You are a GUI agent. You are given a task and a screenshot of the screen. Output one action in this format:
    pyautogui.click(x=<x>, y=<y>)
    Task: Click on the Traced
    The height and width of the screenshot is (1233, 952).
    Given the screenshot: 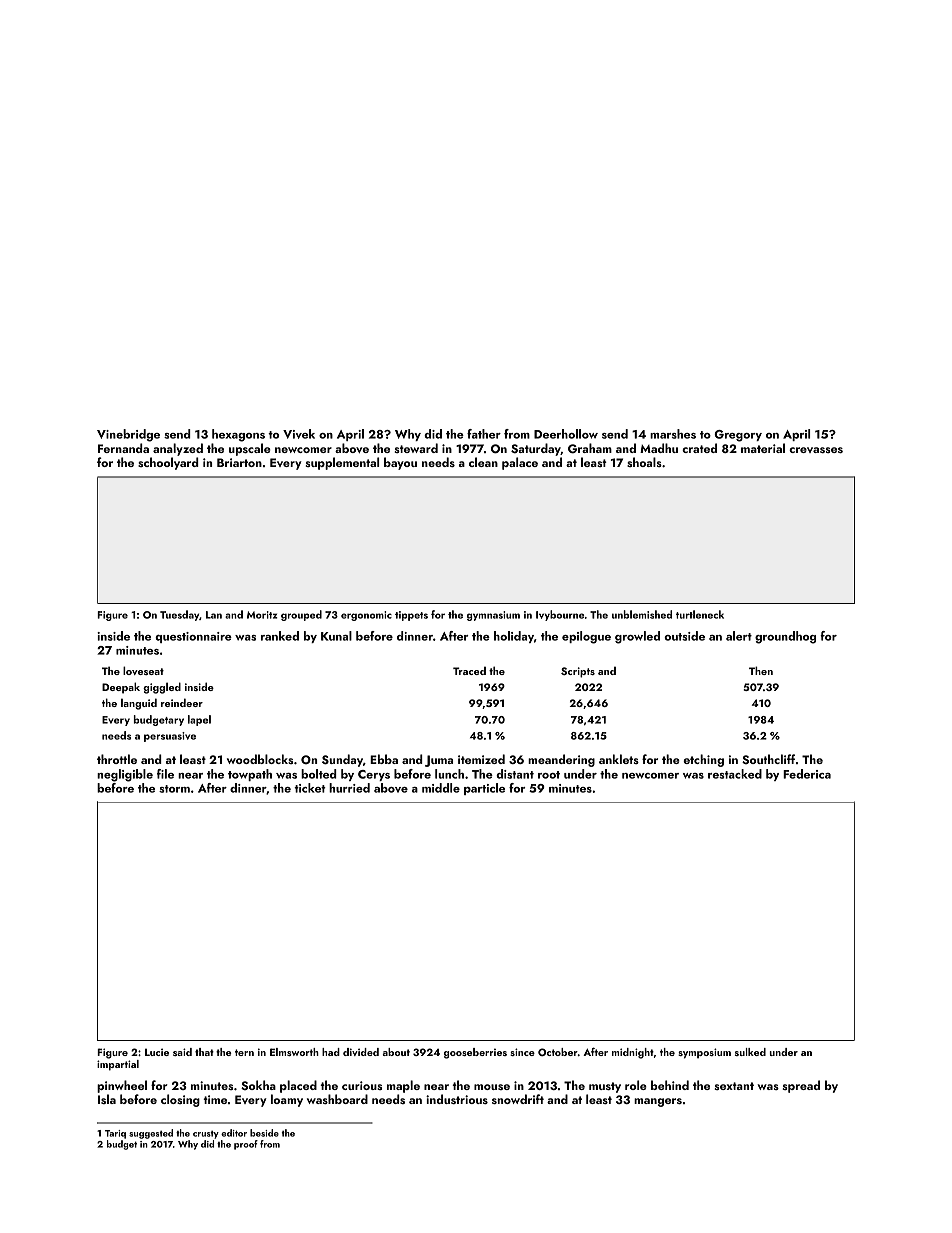 What is the action you would take?
    pyautogui.click(x=469, y=671)
